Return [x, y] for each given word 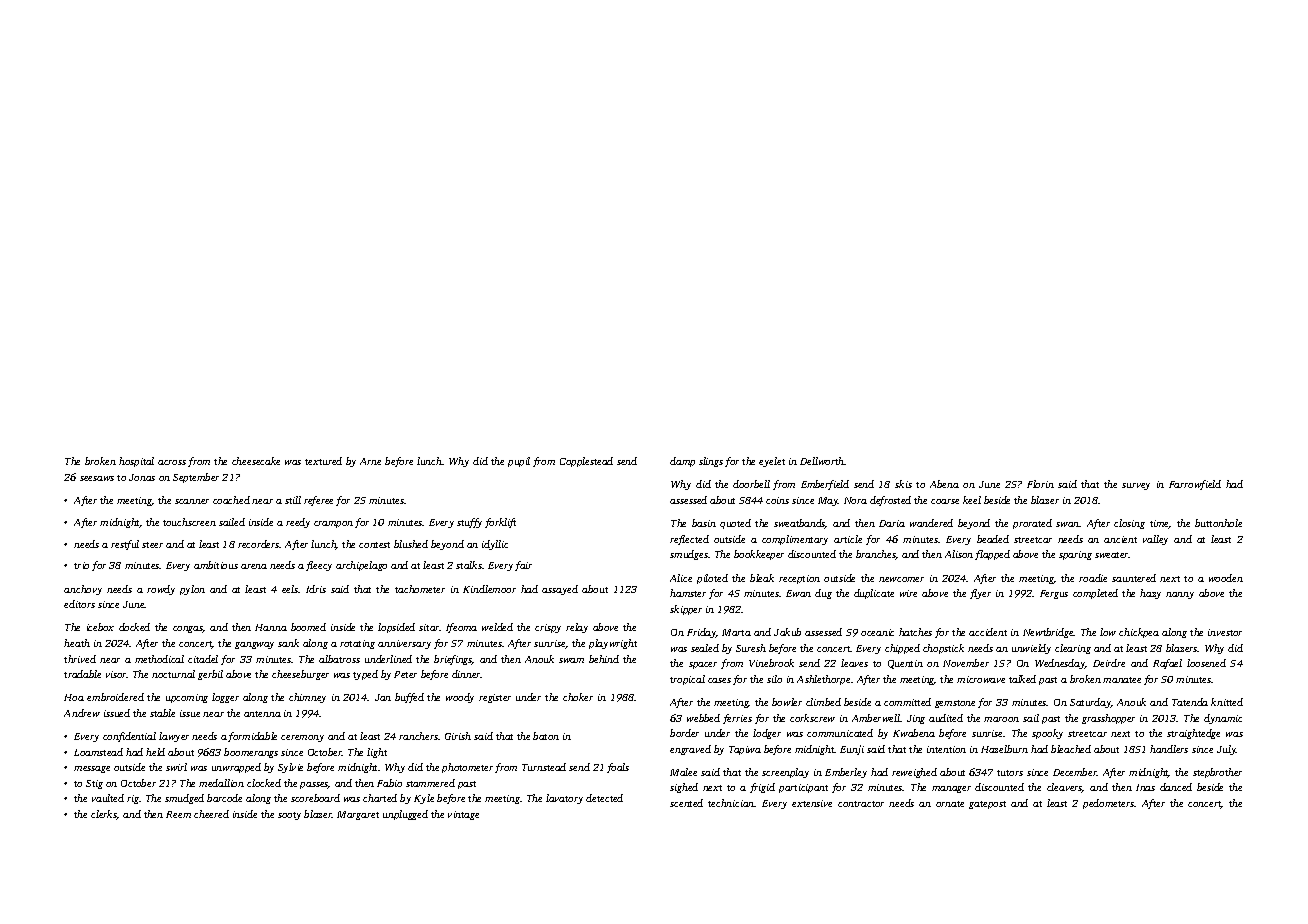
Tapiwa [745, 750]
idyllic [495, 545]
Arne [370, 461]
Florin [1040, 484]
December [1075, 772]
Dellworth [822, 461]
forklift [500, 523]
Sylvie [290, 768]
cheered [211, 814]
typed [365, 675]
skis [903, 484]
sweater [1112, 555]
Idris [316, 589]
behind [604, 659]
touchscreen [189, 522]
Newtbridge [1048, 633]
